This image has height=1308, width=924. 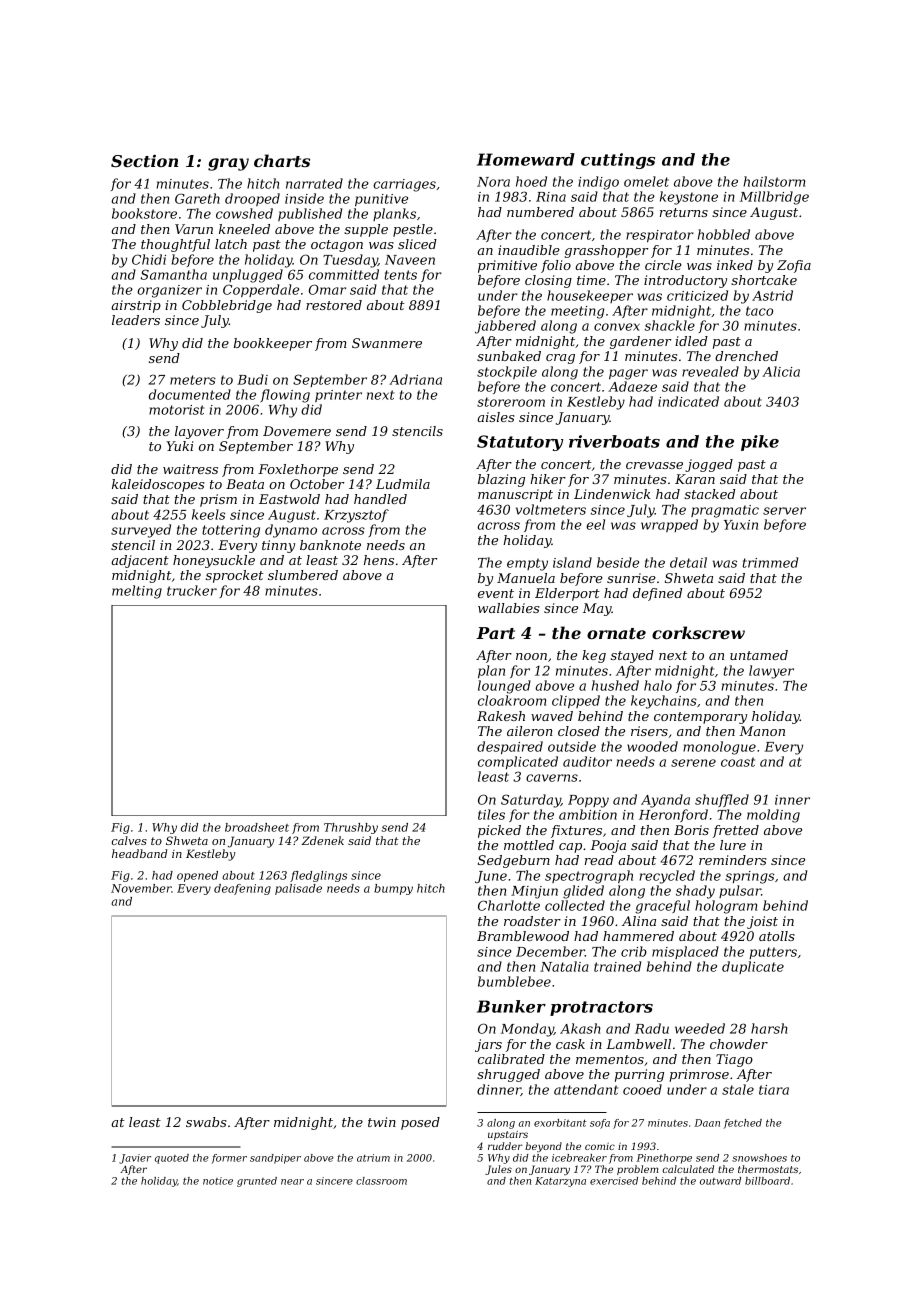 I want to click on hiker, so click(x=548, y=479).
